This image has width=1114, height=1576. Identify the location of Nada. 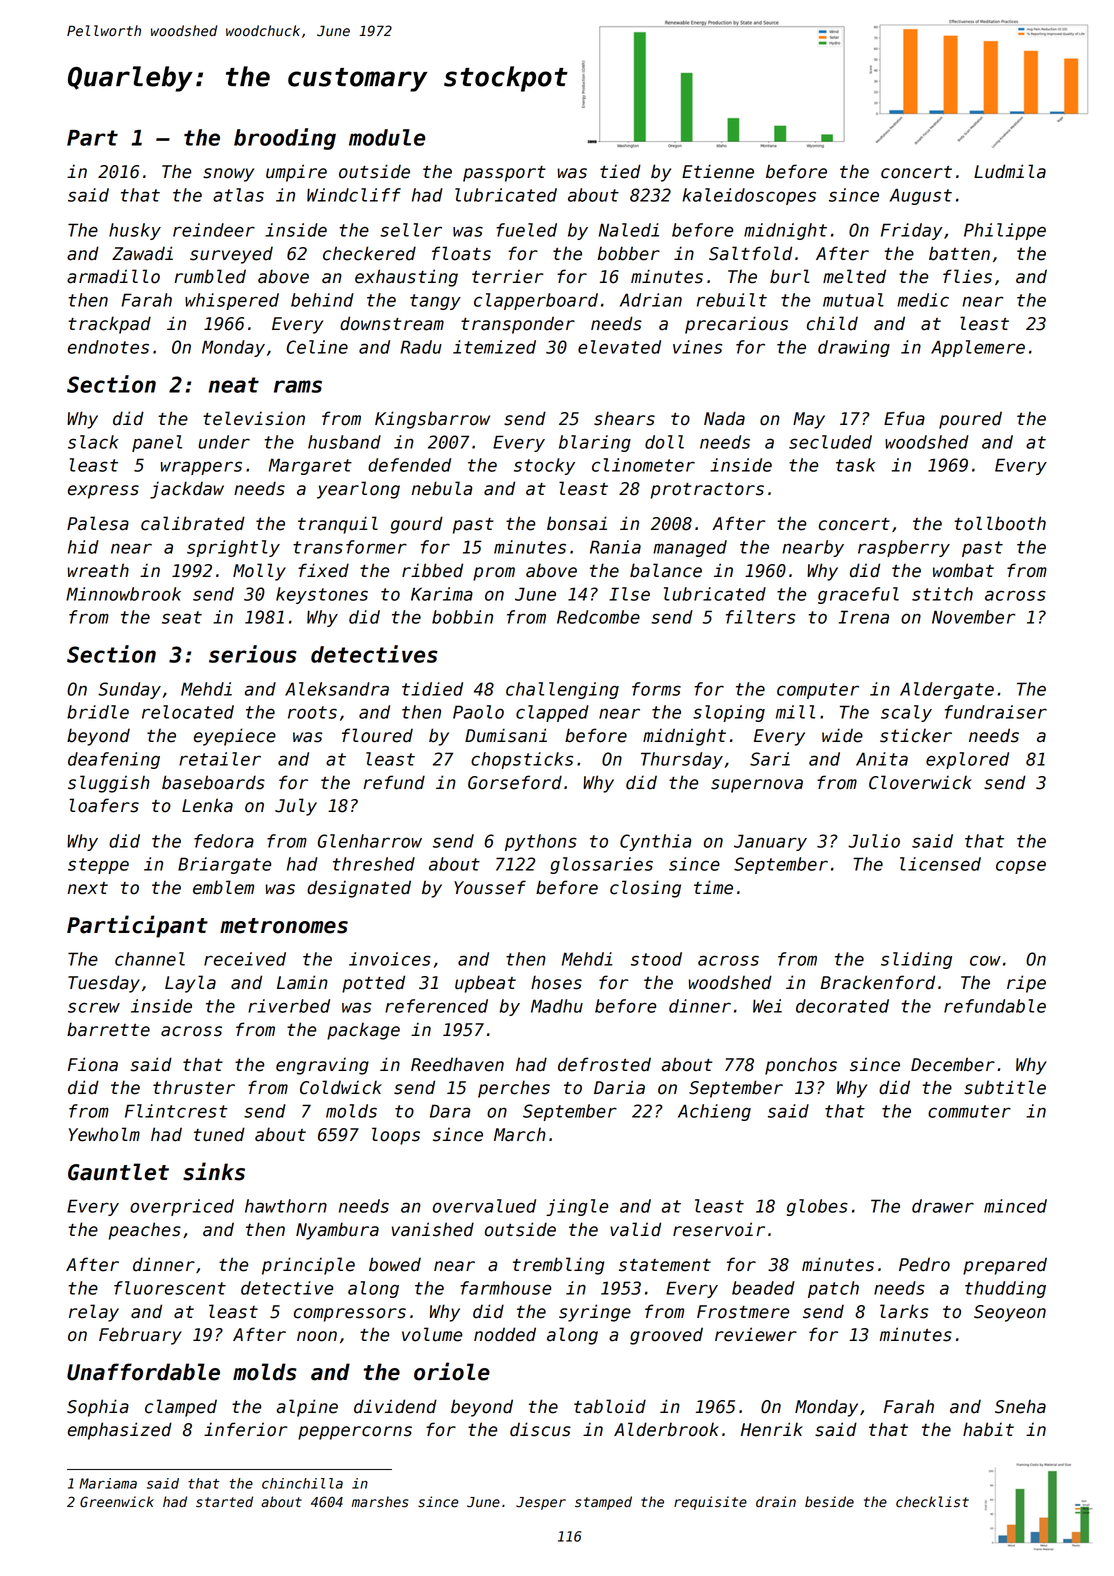
(724, 418).
